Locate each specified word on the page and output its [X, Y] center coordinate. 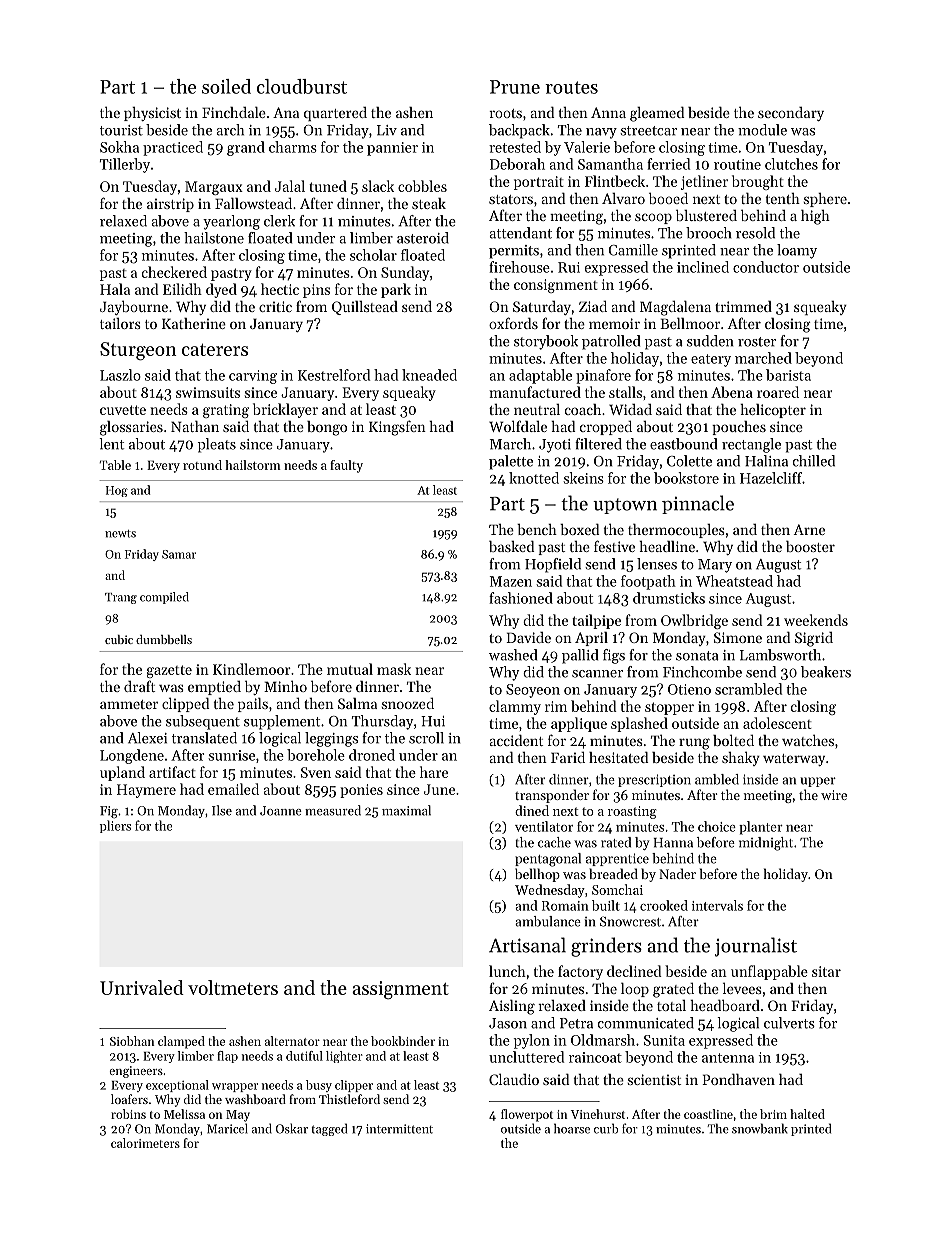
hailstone [214, 238]
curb [606, 1128]
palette [511, 462]
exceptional [177, 1086]
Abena [732, 392]
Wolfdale [518, 426]
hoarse [572, 1128]
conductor [766, 267]
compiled [164, 598]
